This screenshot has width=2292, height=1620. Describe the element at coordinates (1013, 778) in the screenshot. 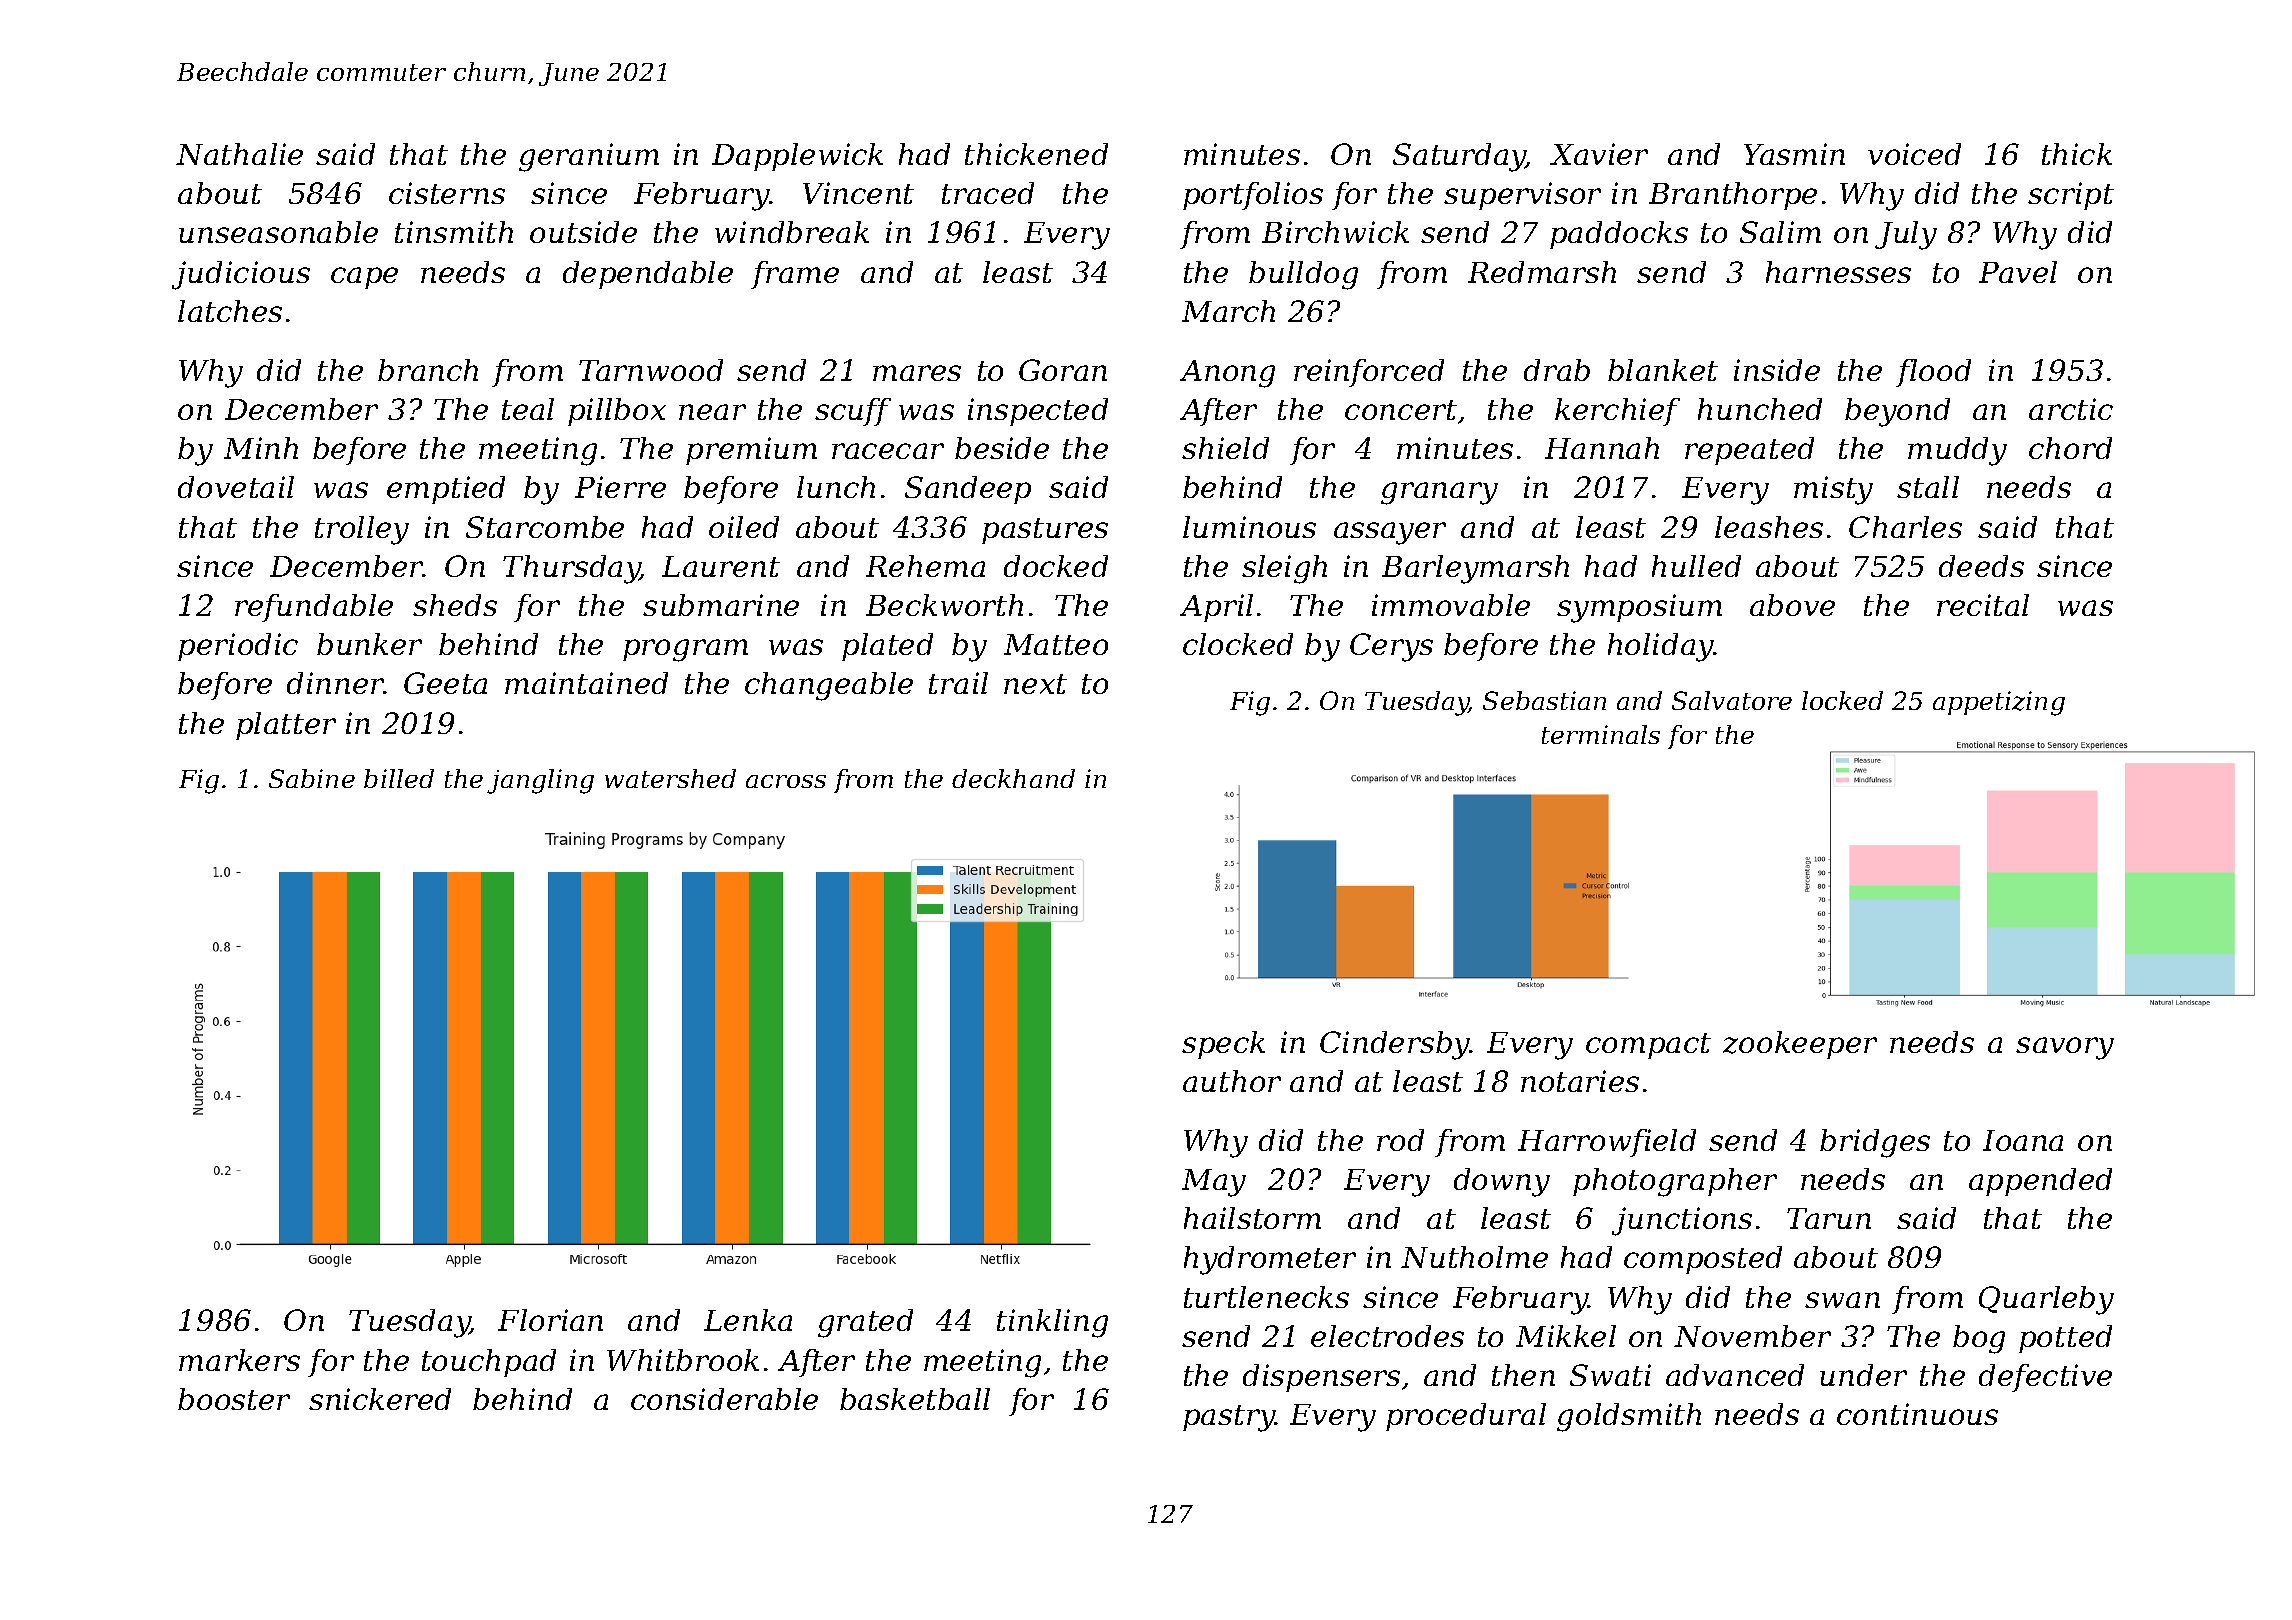

I see `deckhand` at that location.
